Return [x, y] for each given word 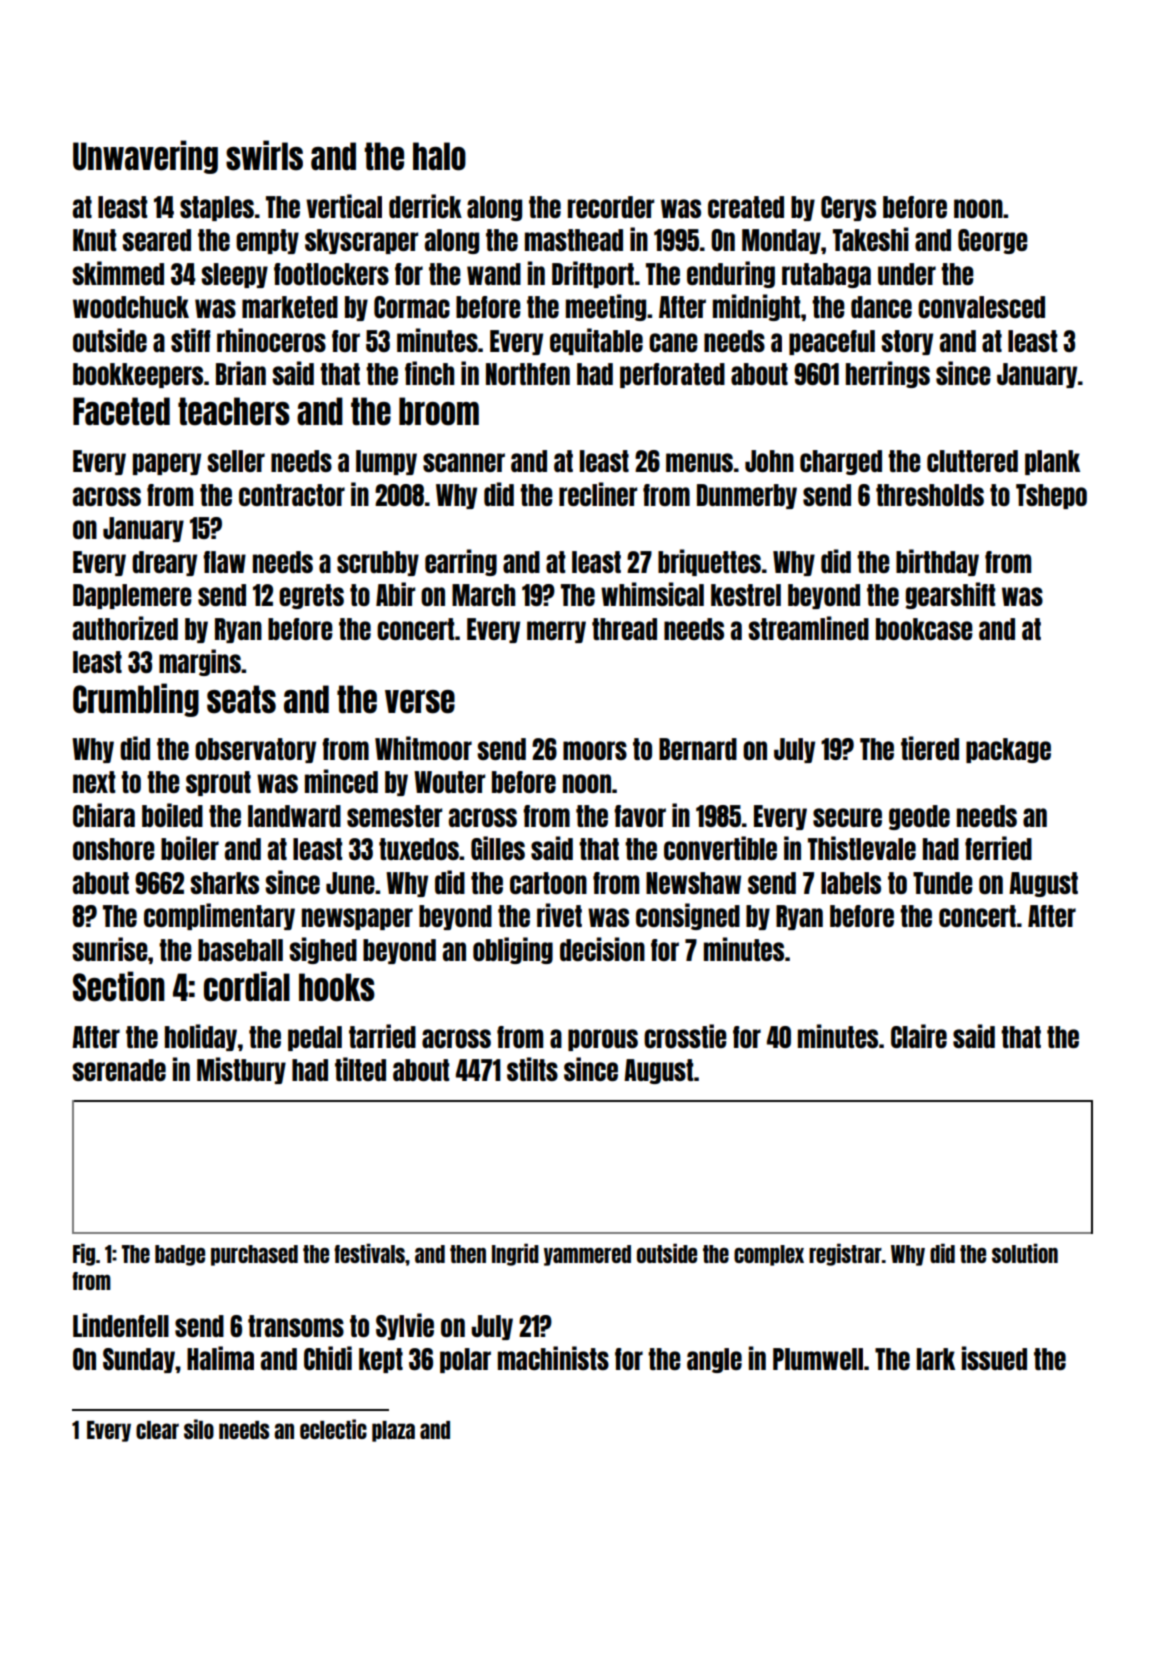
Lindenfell [121, 1325]
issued [994, 1358]
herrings [888, 374]
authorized [125, 628]
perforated [672, 375]
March [483, 595]
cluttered [972, 461]
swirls [264, 155]
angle [714, 1360]
